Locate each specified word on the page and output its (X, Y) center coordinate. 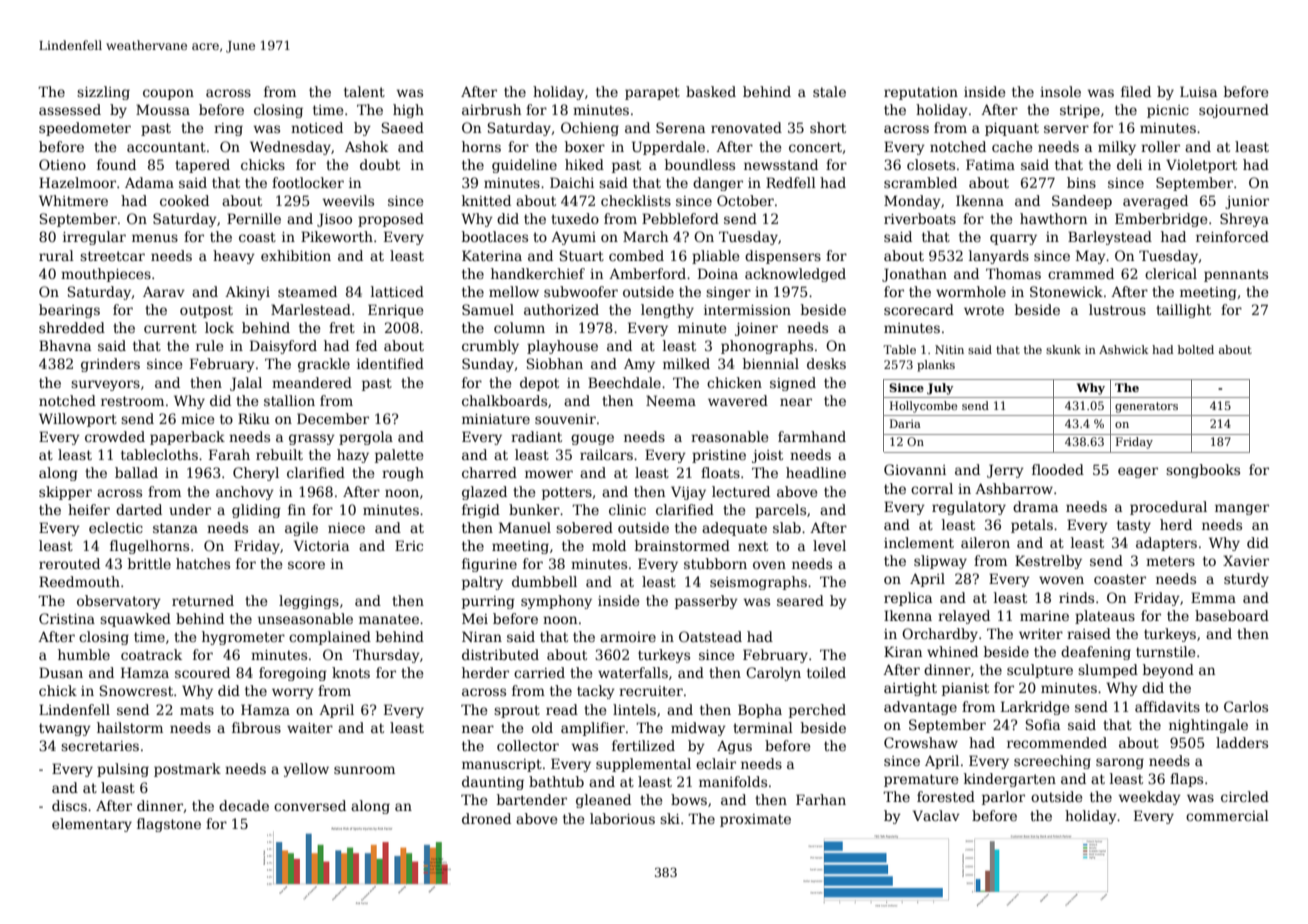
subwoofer (581, 291)
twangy (65, 729)
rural (56, 255)
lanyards (999, 257)
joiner (756, 329)
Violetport (1201, 166)
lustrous (1117, 309)
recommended (1057, 742)
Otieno (62, 164)
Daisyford (283, 347)
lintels (634, 709)
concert (815, 147)
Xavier (1246, 560)
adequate (734, 529)
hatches (203, 563)
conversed (310, 805)
